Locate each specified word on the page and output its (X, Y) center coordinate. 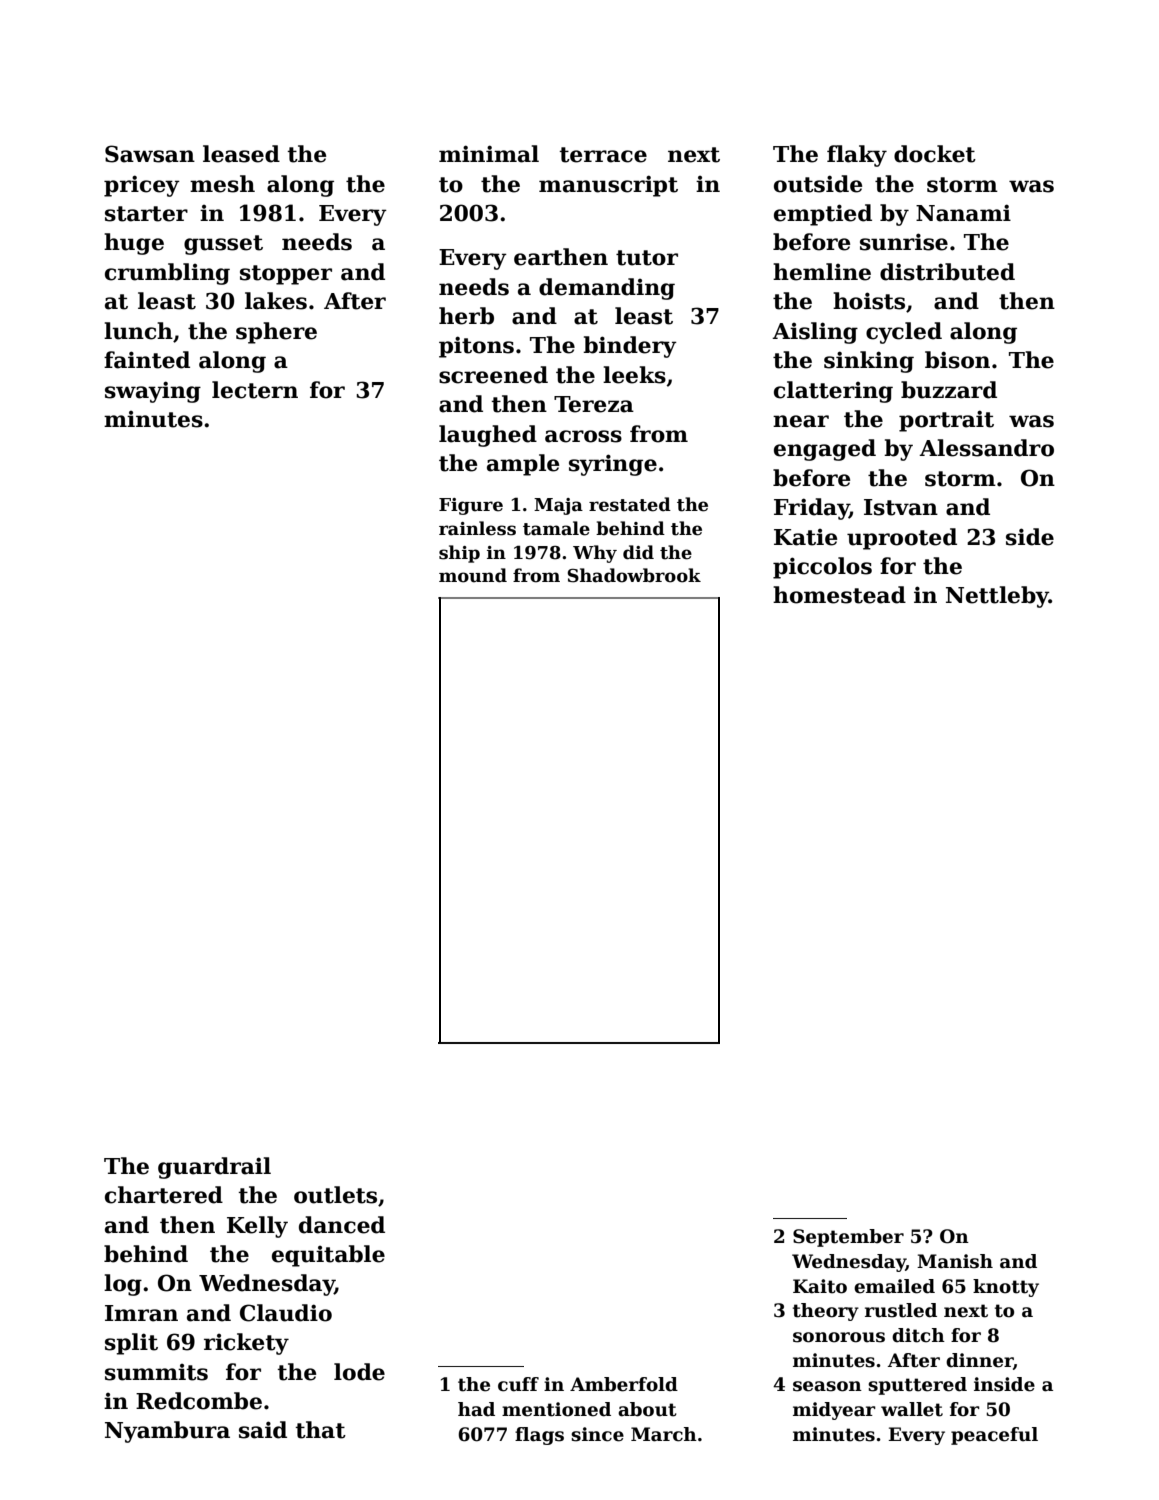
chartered (164, 1195)
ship (459, 554)
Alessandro (986, 448)
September (848, 1238)
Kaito (820, 1286)
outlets (335, 1195)
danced (342, 1225)
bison (957, 360)
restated (630, 504)
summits (156, 1372)
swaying (153, 392)
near (801, 421)
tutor (647, 258)
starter (146, 214)
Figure (471, 506)
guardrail (214, 1168)
